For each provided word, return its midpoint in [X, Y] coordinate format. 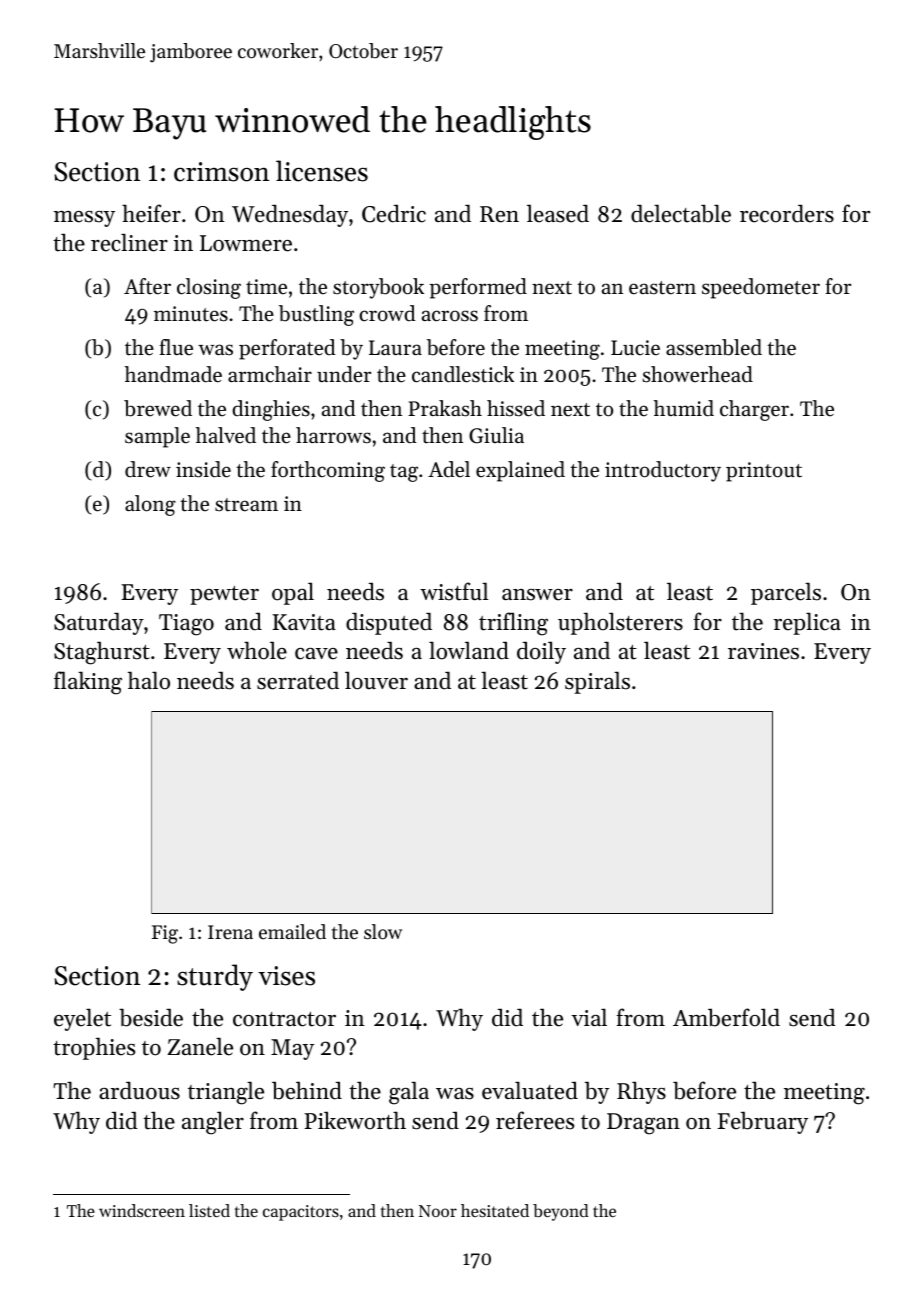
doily [541, 652]
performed [478, 288]
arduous [139, 1090]
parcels [786, 593]
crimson [221, 172]
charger [754, 410]
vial [589, 1017]
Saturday [99, 623]
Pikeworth [355, 1120]
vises [286, 976]
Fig [165, 934]
